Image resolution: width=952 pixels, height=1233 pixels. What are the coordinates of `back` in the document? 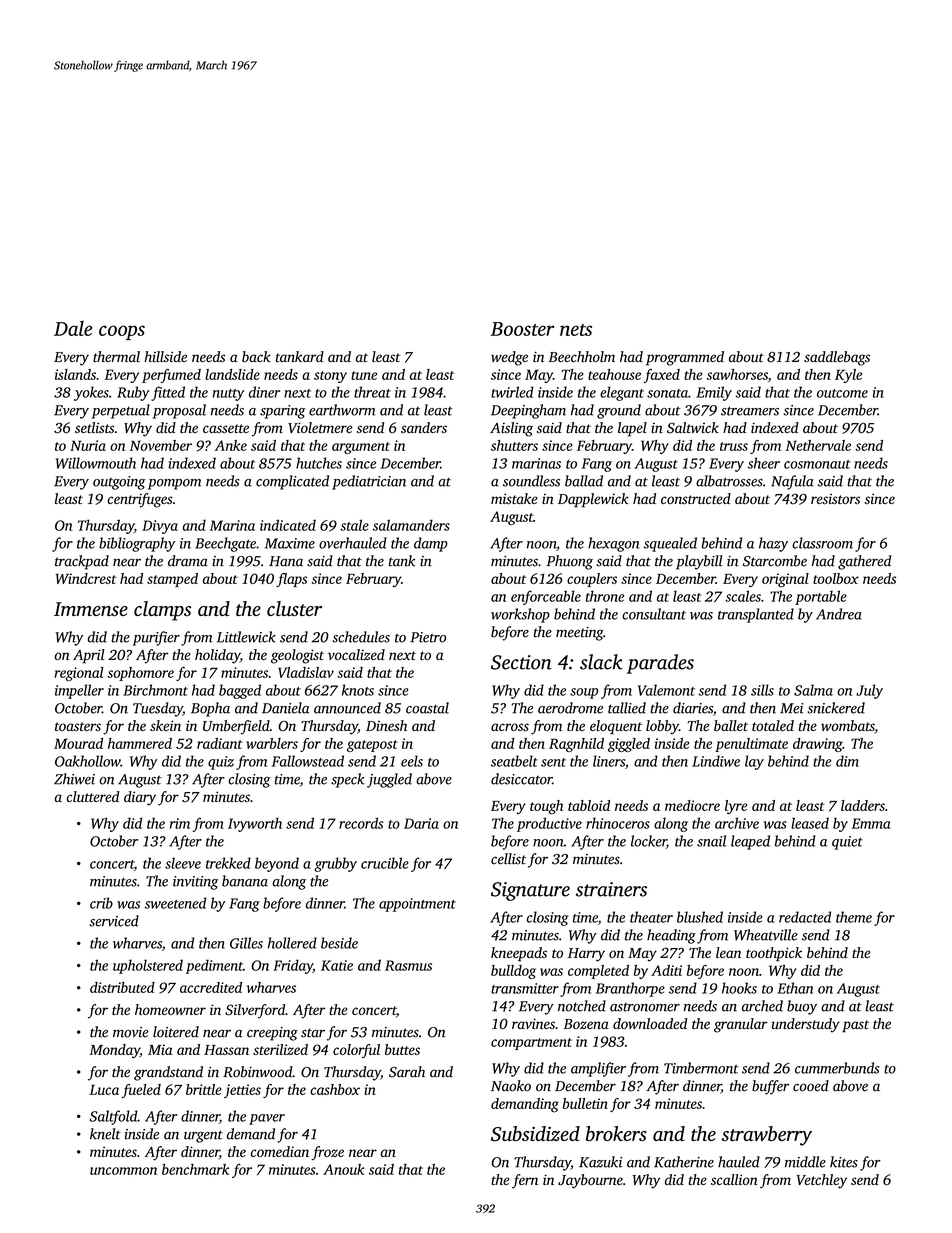 It's located at (256, 357).
